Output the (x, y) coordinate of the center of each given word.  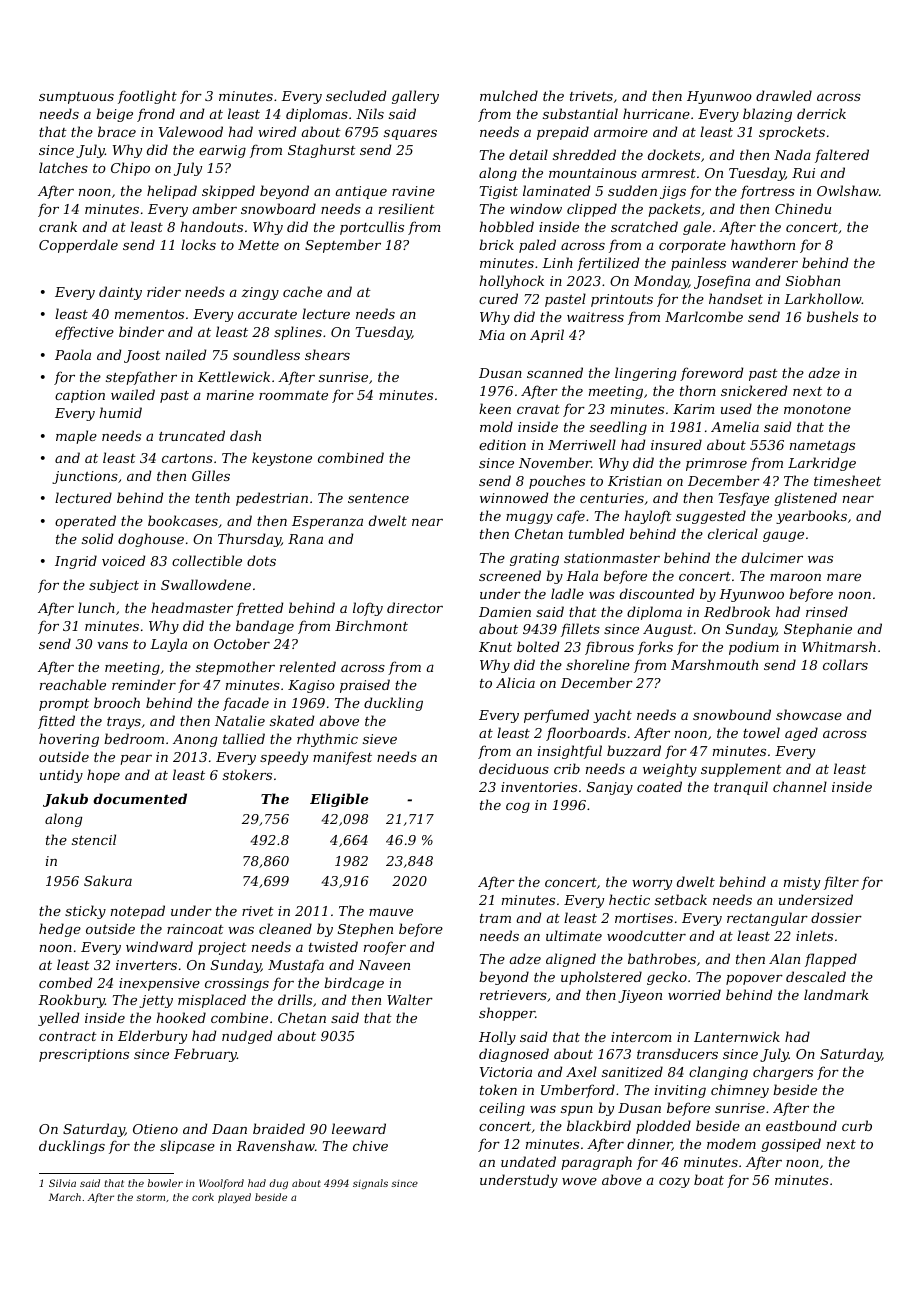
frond (156, 115)
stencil (94, 839)
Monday (661, 282)
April (547, 336)
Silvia (62, 1183)
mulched (509, 95)
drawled (784, 95)
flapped (831, 960)
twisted (333, 946)
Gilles (211, 475)
